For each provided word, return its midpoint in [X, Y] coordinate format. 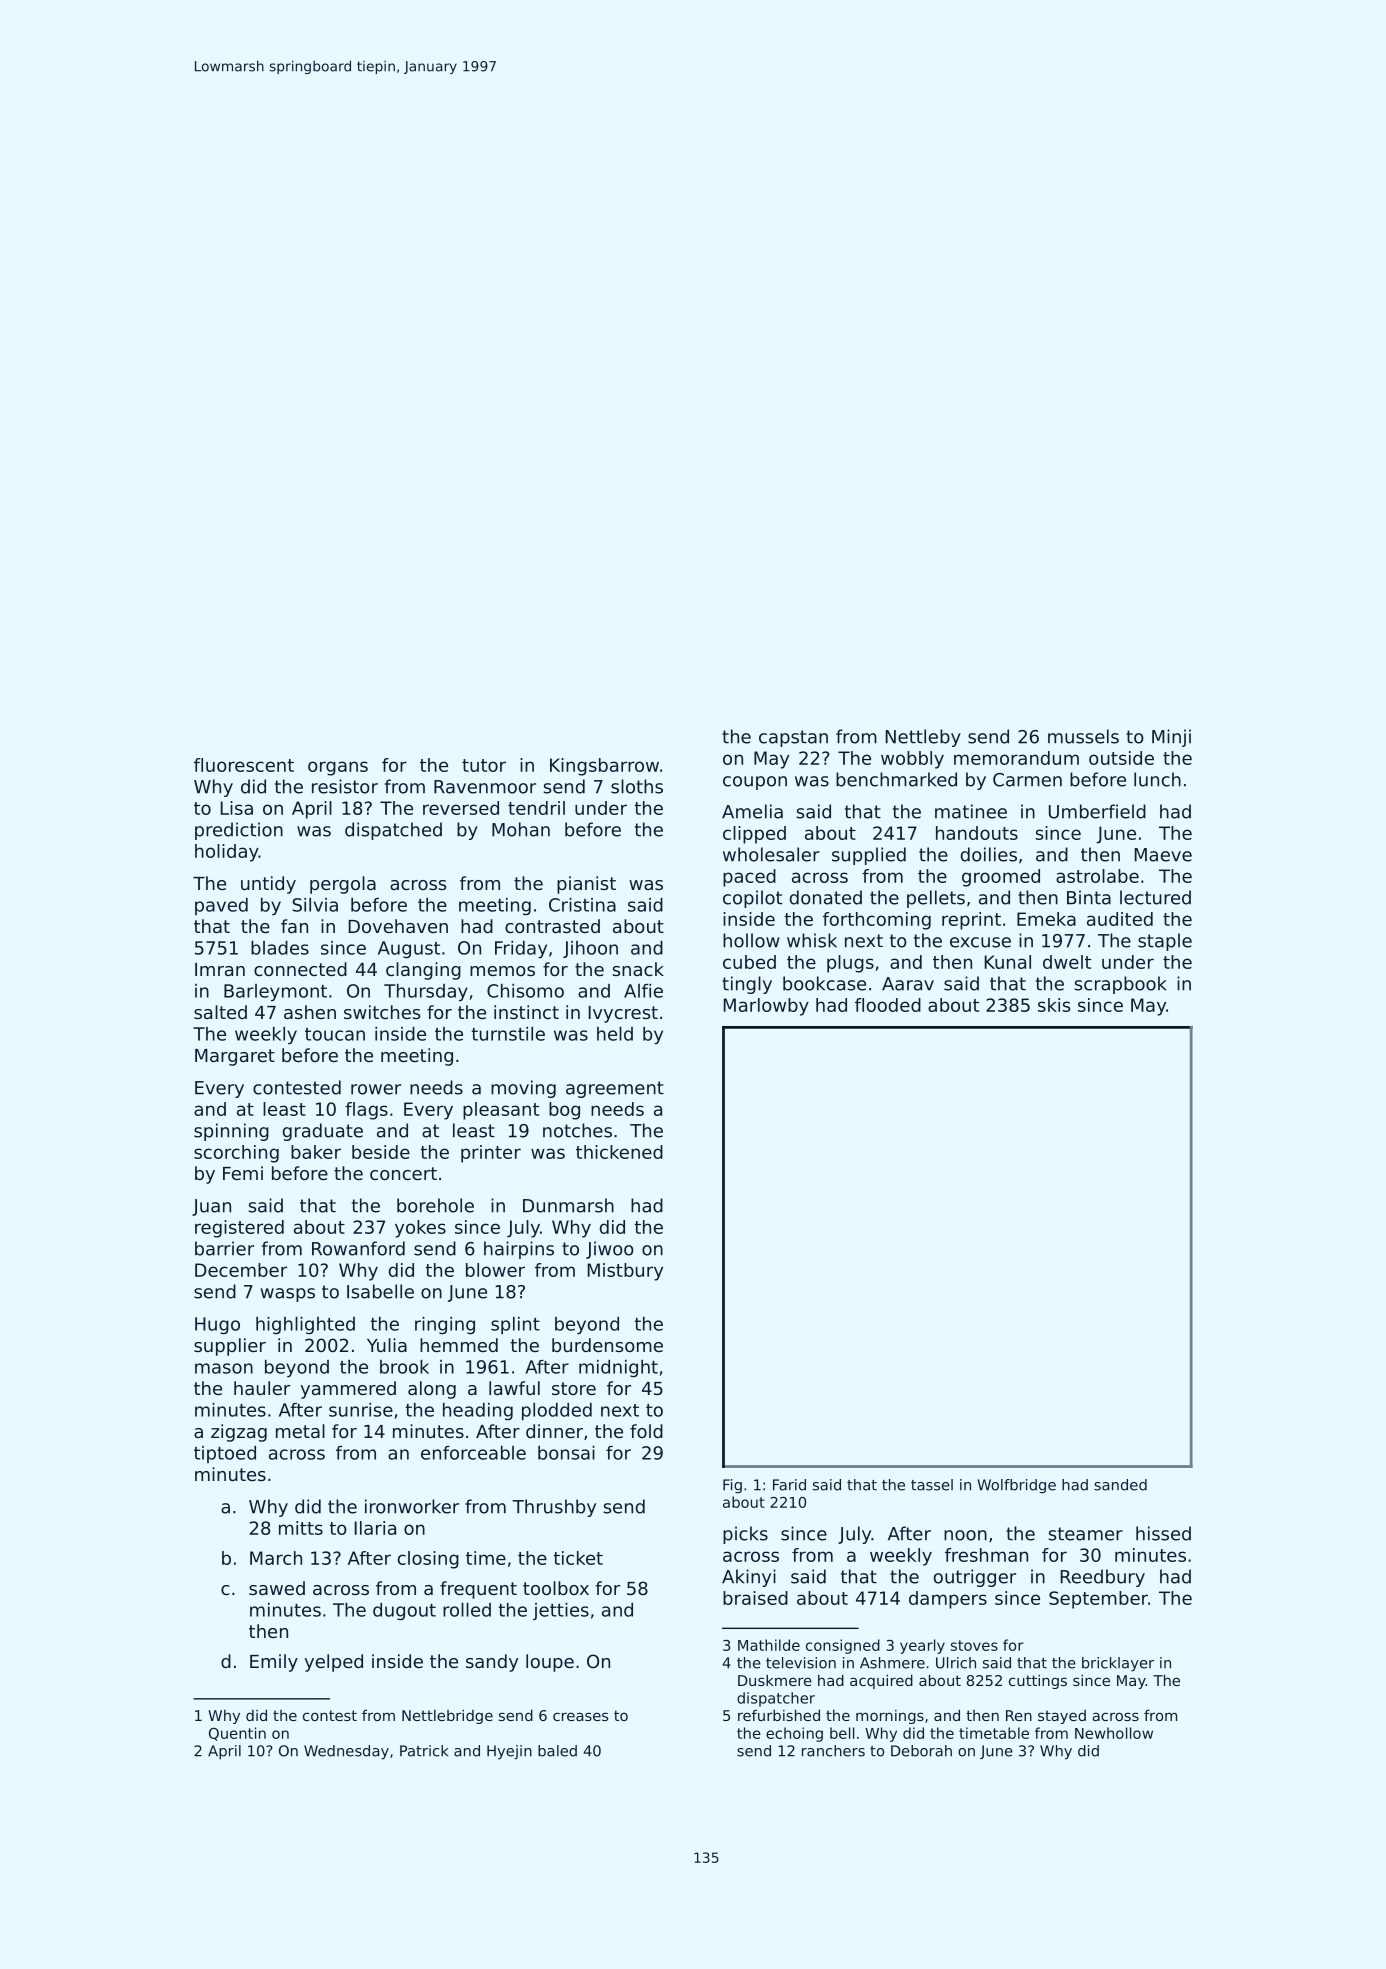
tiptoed [225, 1454]
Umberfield [1097, 811]
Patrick [424, 1751]
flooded [888, 1005]
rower [376, 1089]
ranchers [833, 1751]
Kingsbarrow [604, 767]
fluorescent [244, 765]
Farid [789, 1485]
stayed [1062, 1717]
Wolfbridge [1016, 1486]
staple [1165, 942]
